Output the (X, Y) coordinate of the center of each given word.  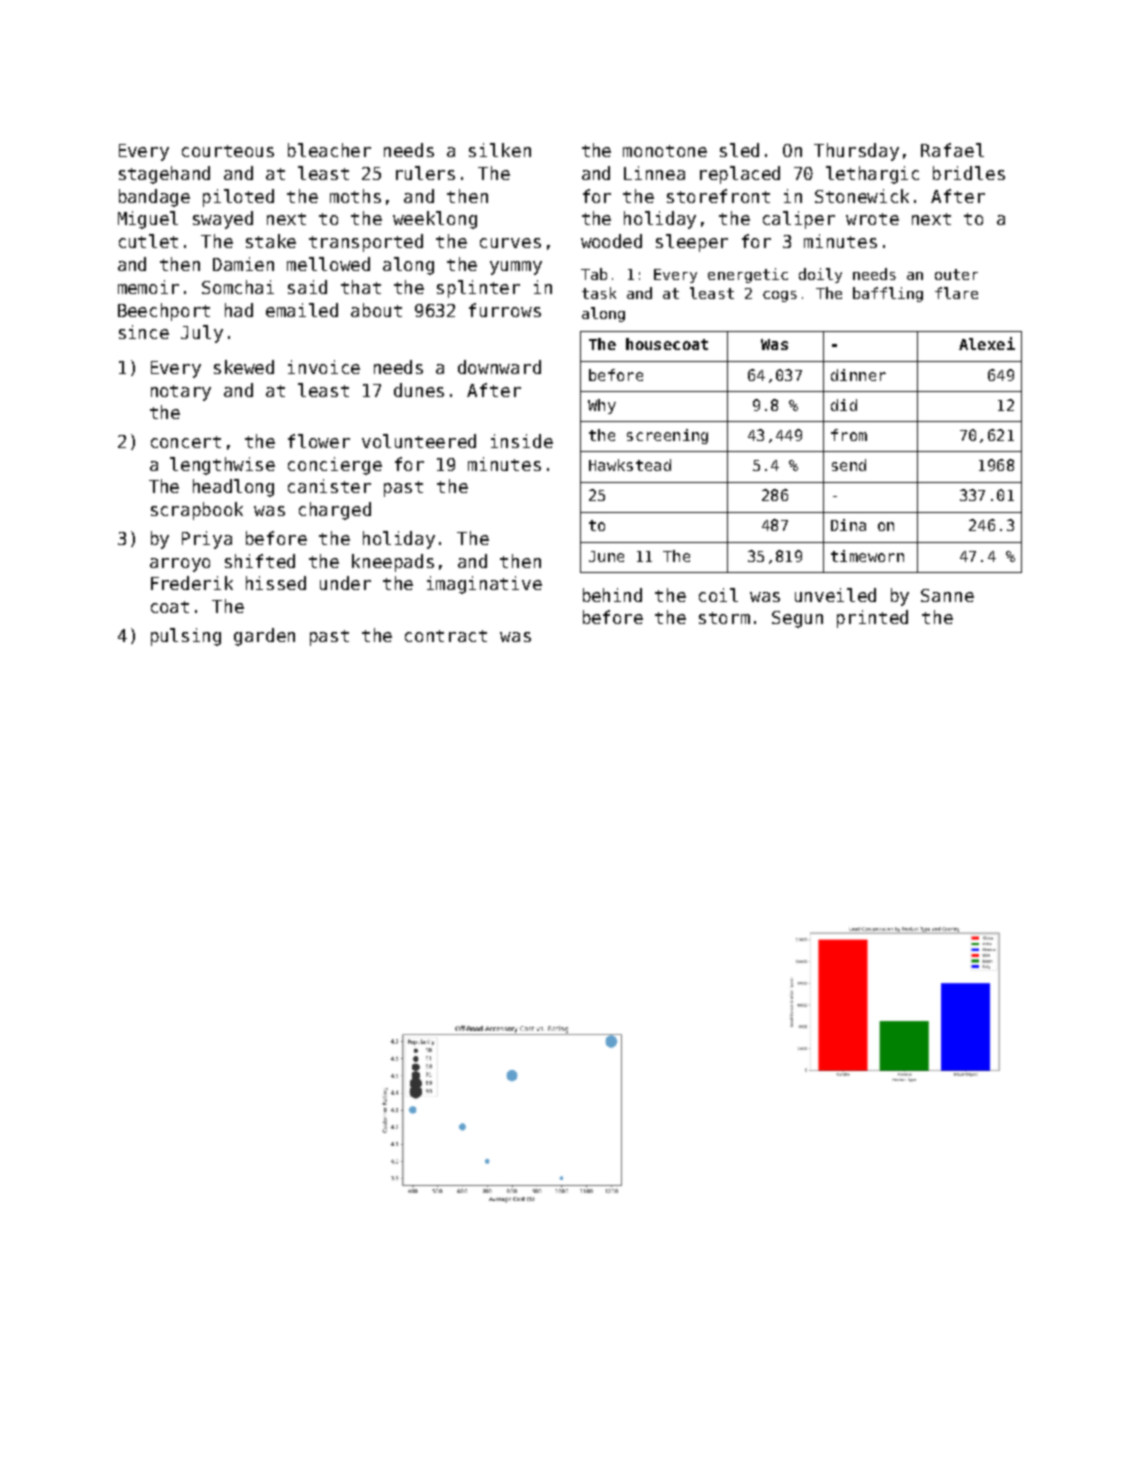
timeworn (867, 556)
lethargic (872, 175)
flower (319, 441)
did (844, 405)
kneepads (393, 563)
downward (499, 367)
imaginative (484, 585)
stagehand (164, 175)
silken (500, 150)
